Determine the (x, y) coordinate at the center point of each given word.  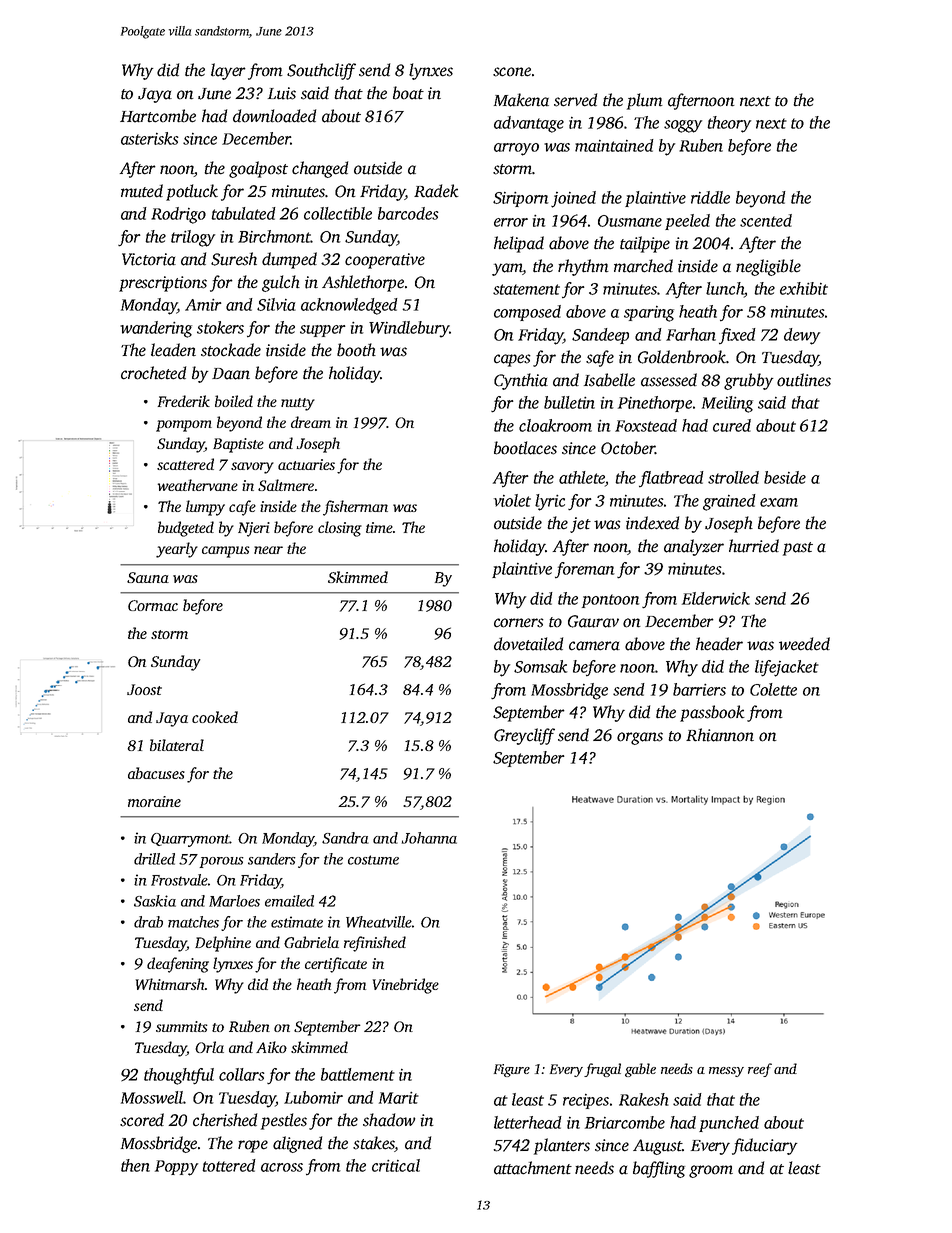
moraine (154, 801)
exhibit (804, 288)
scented (766, 220)
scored (142, 1120)
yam (507, 269)
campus (226, 552)
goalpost (258, 169)
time (379, 527)
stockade (231, 350)
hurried (754, 546)
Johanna (429, 838)
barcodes (408, 213)
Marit (399, 1098)
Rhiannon (720, 735)
